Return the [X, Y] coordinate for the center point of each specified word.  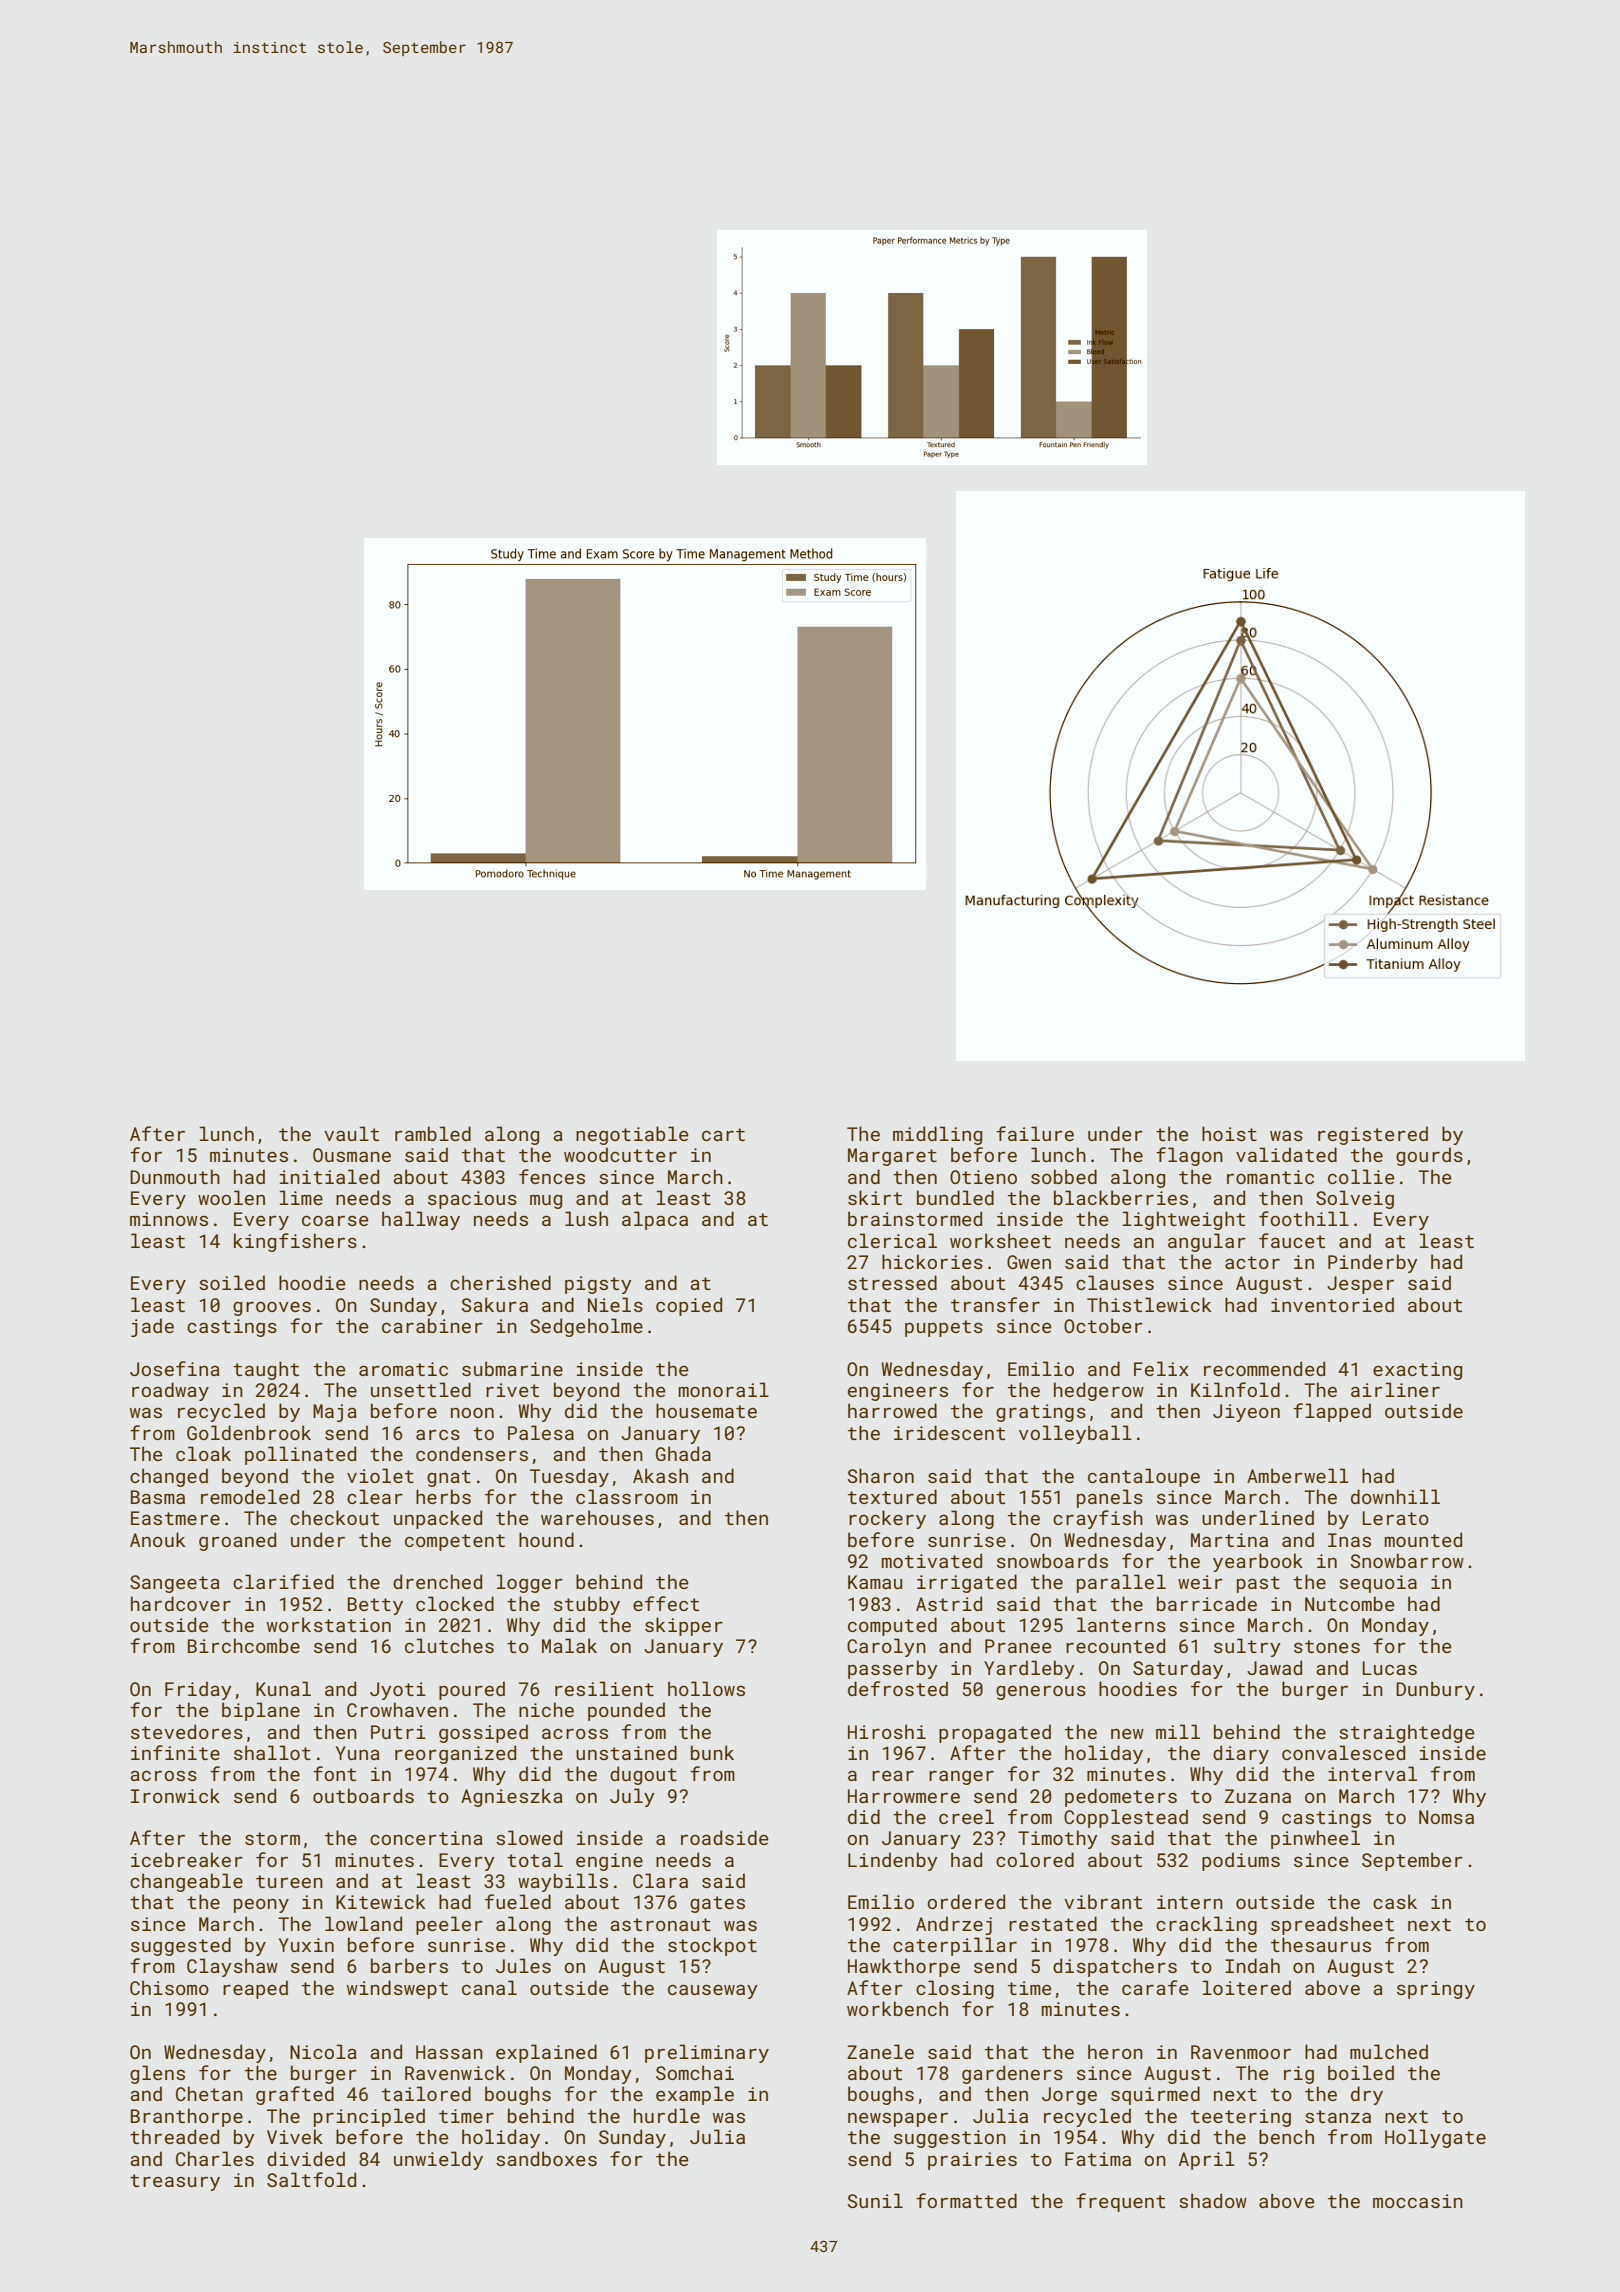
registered [1373, 1135]
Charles [215, 2158]
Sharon [881, 1475]
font [334, 1773]
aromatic [403, 1369]
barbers [409, 1965]
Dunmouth [175, 1176]
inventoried [1332, 1304]
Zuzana [1258, 1796]
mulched [1389, 2051]
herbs [443, 1496]
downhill [1395, 1496]
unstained [626, 1752]
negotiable [632, 1135]
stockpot [712, 1946]
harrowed [892, 1410]
